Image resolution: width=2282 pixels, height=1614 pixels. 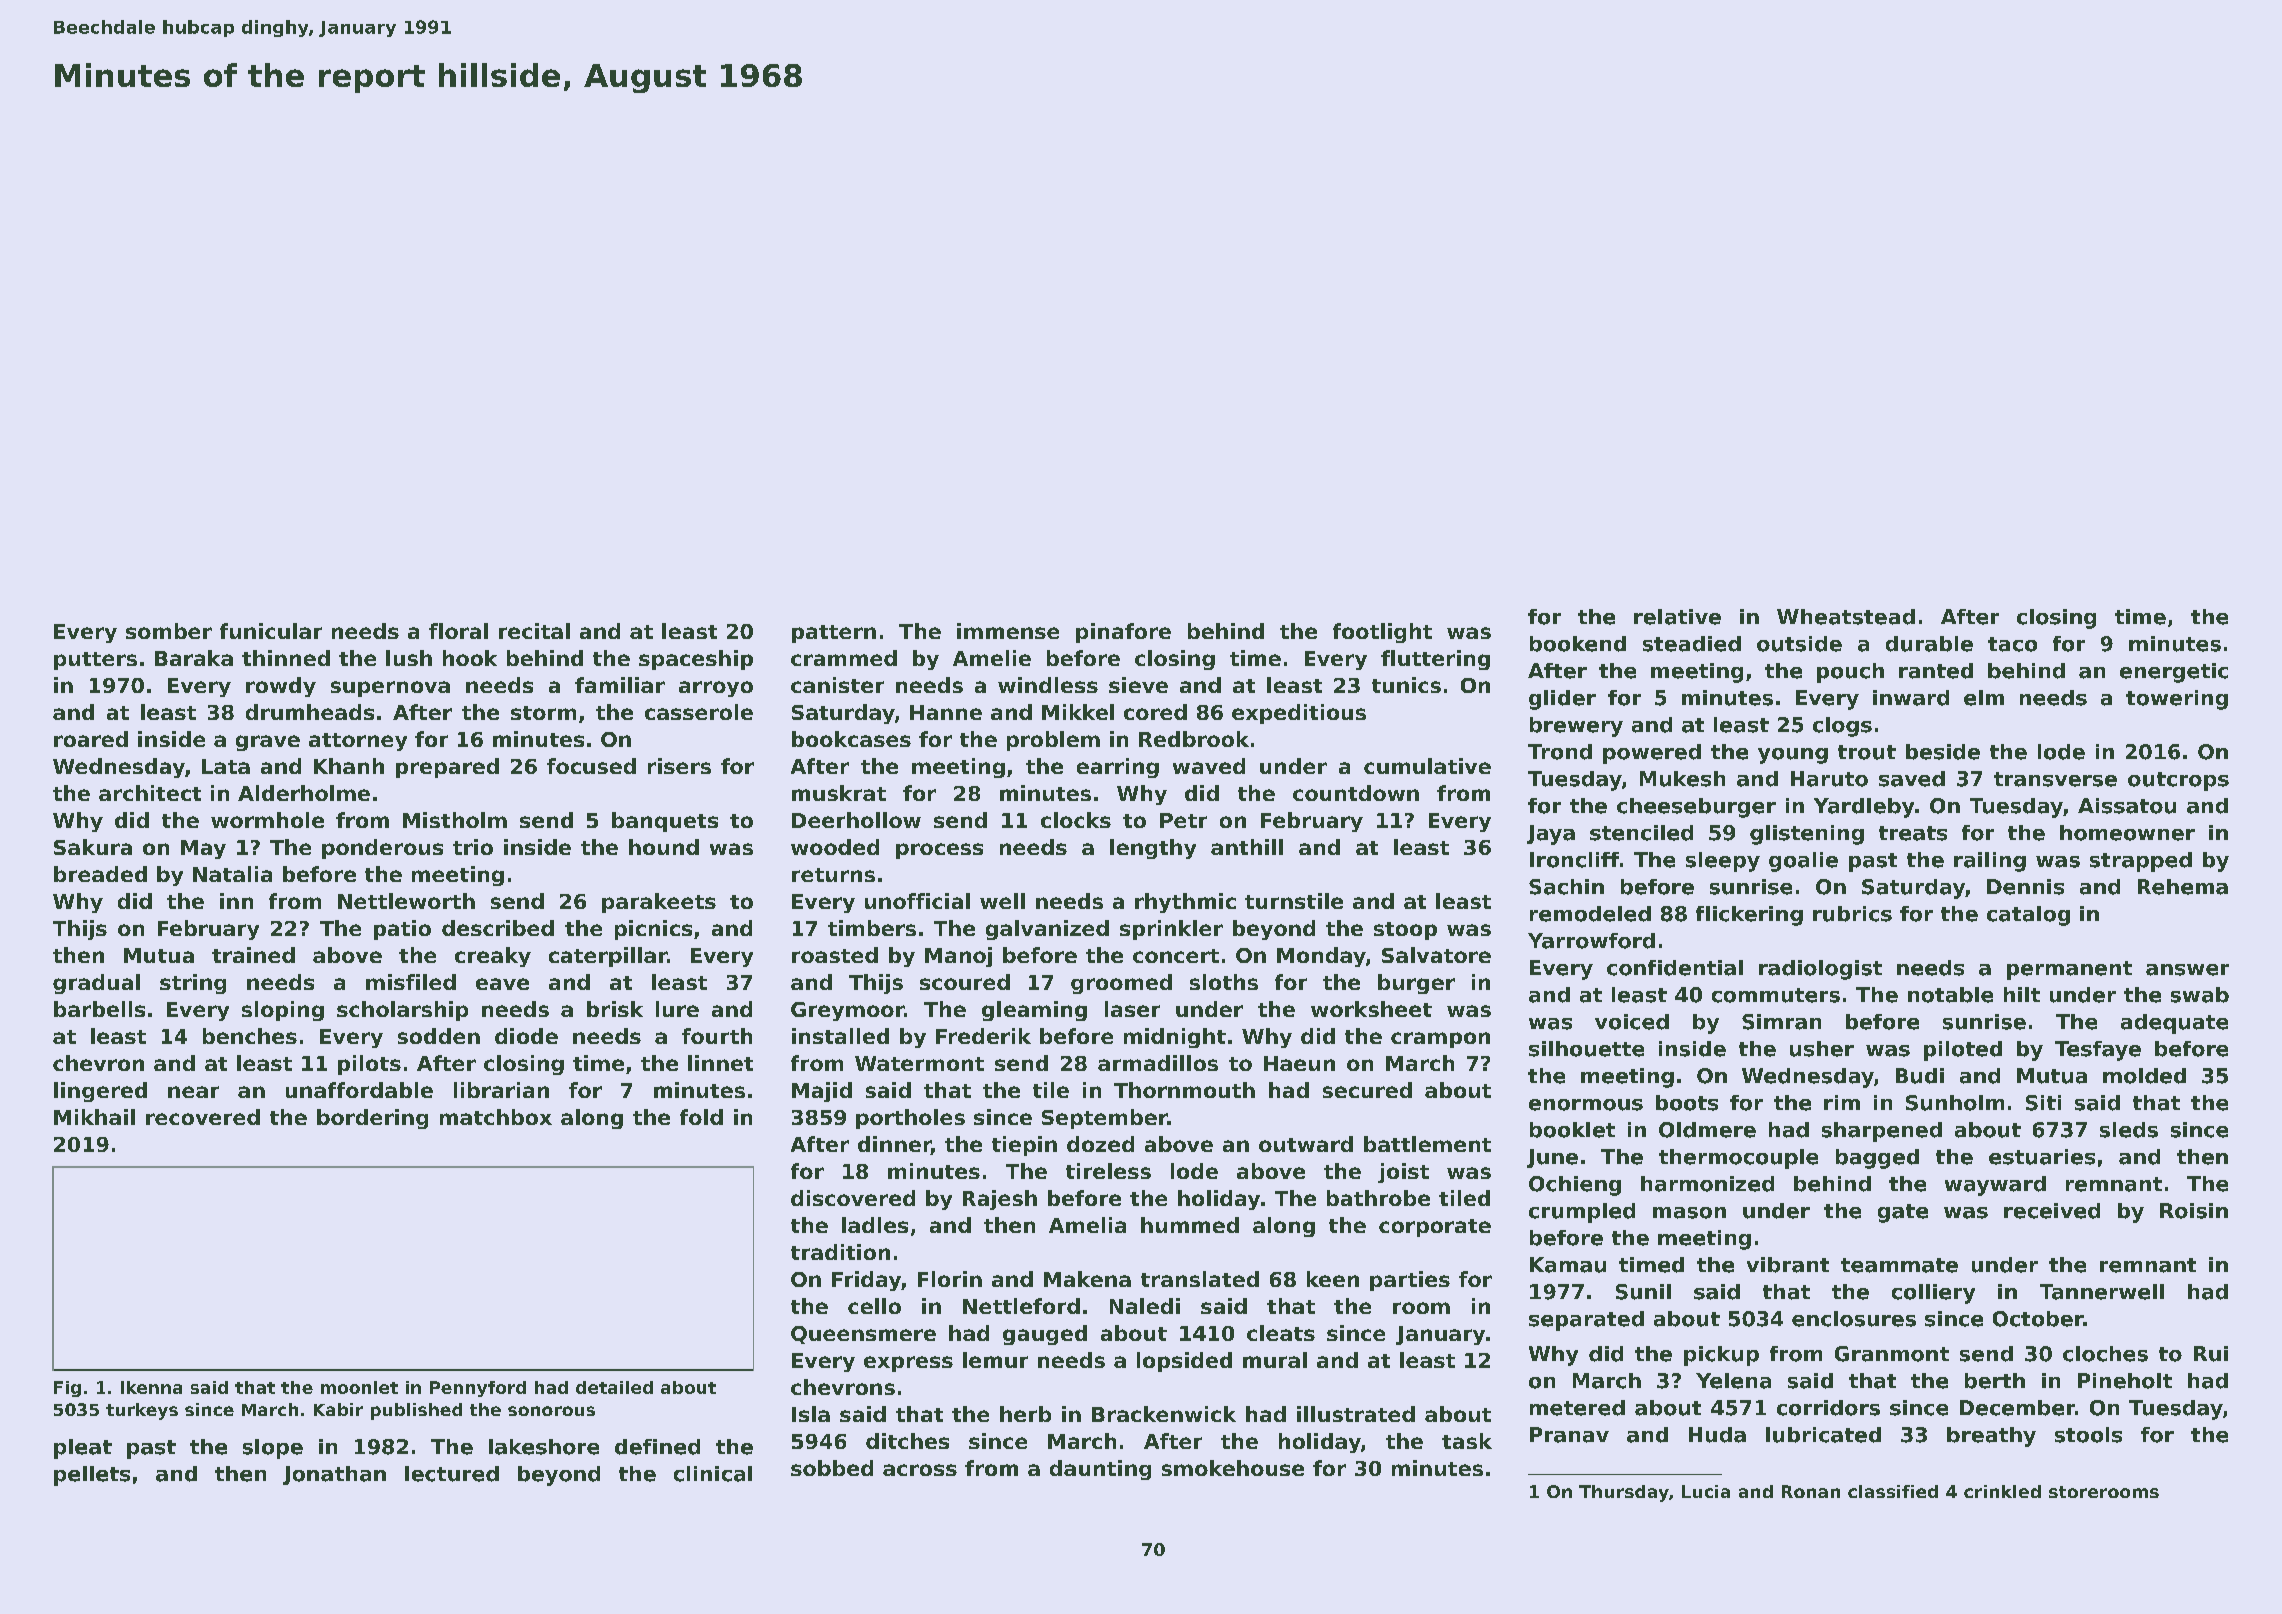 I want to click on Roisin, so click(x=2194, y=1211).
